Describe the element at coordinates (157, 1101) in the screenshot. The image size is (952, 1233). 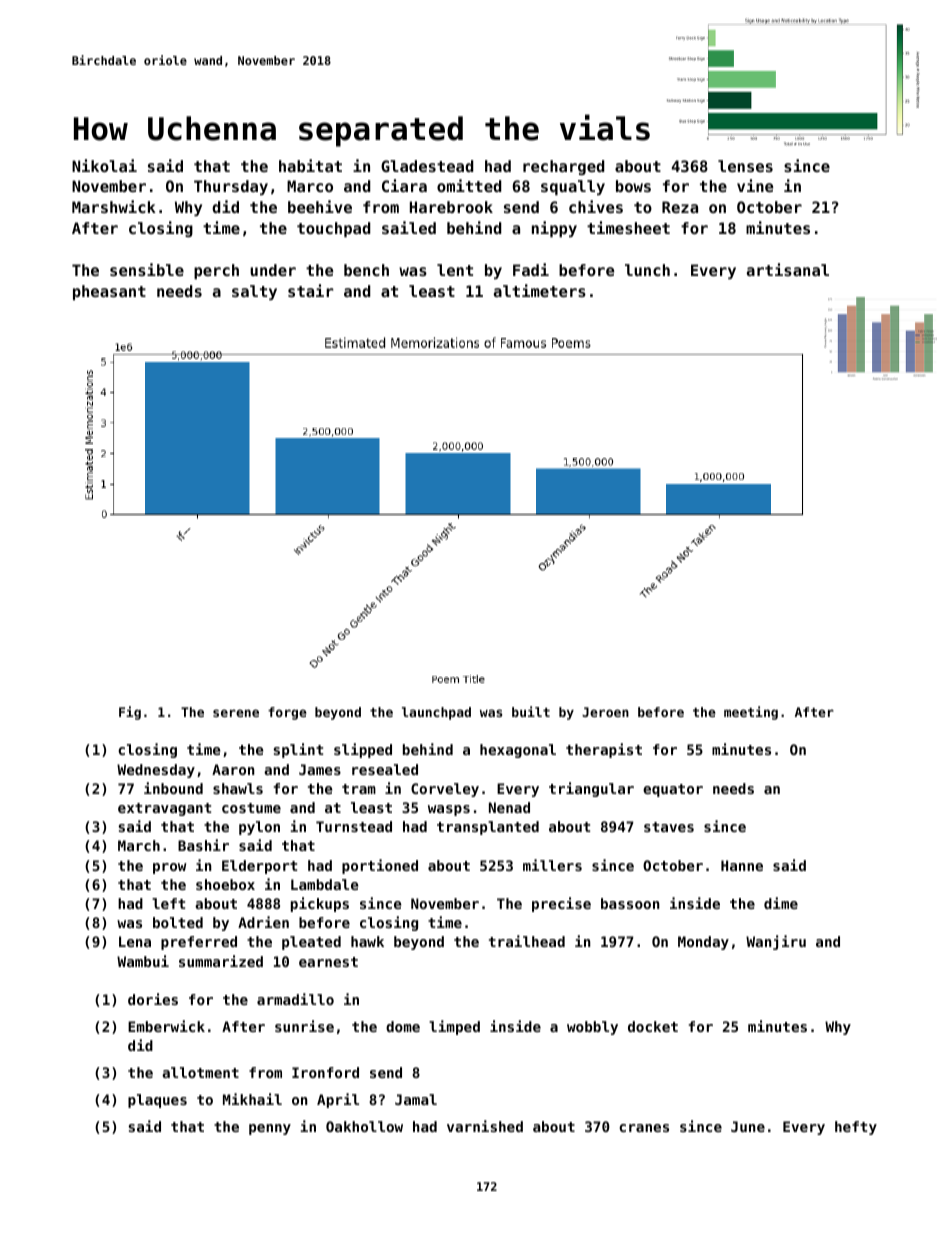
I see `plaques` at that location.
